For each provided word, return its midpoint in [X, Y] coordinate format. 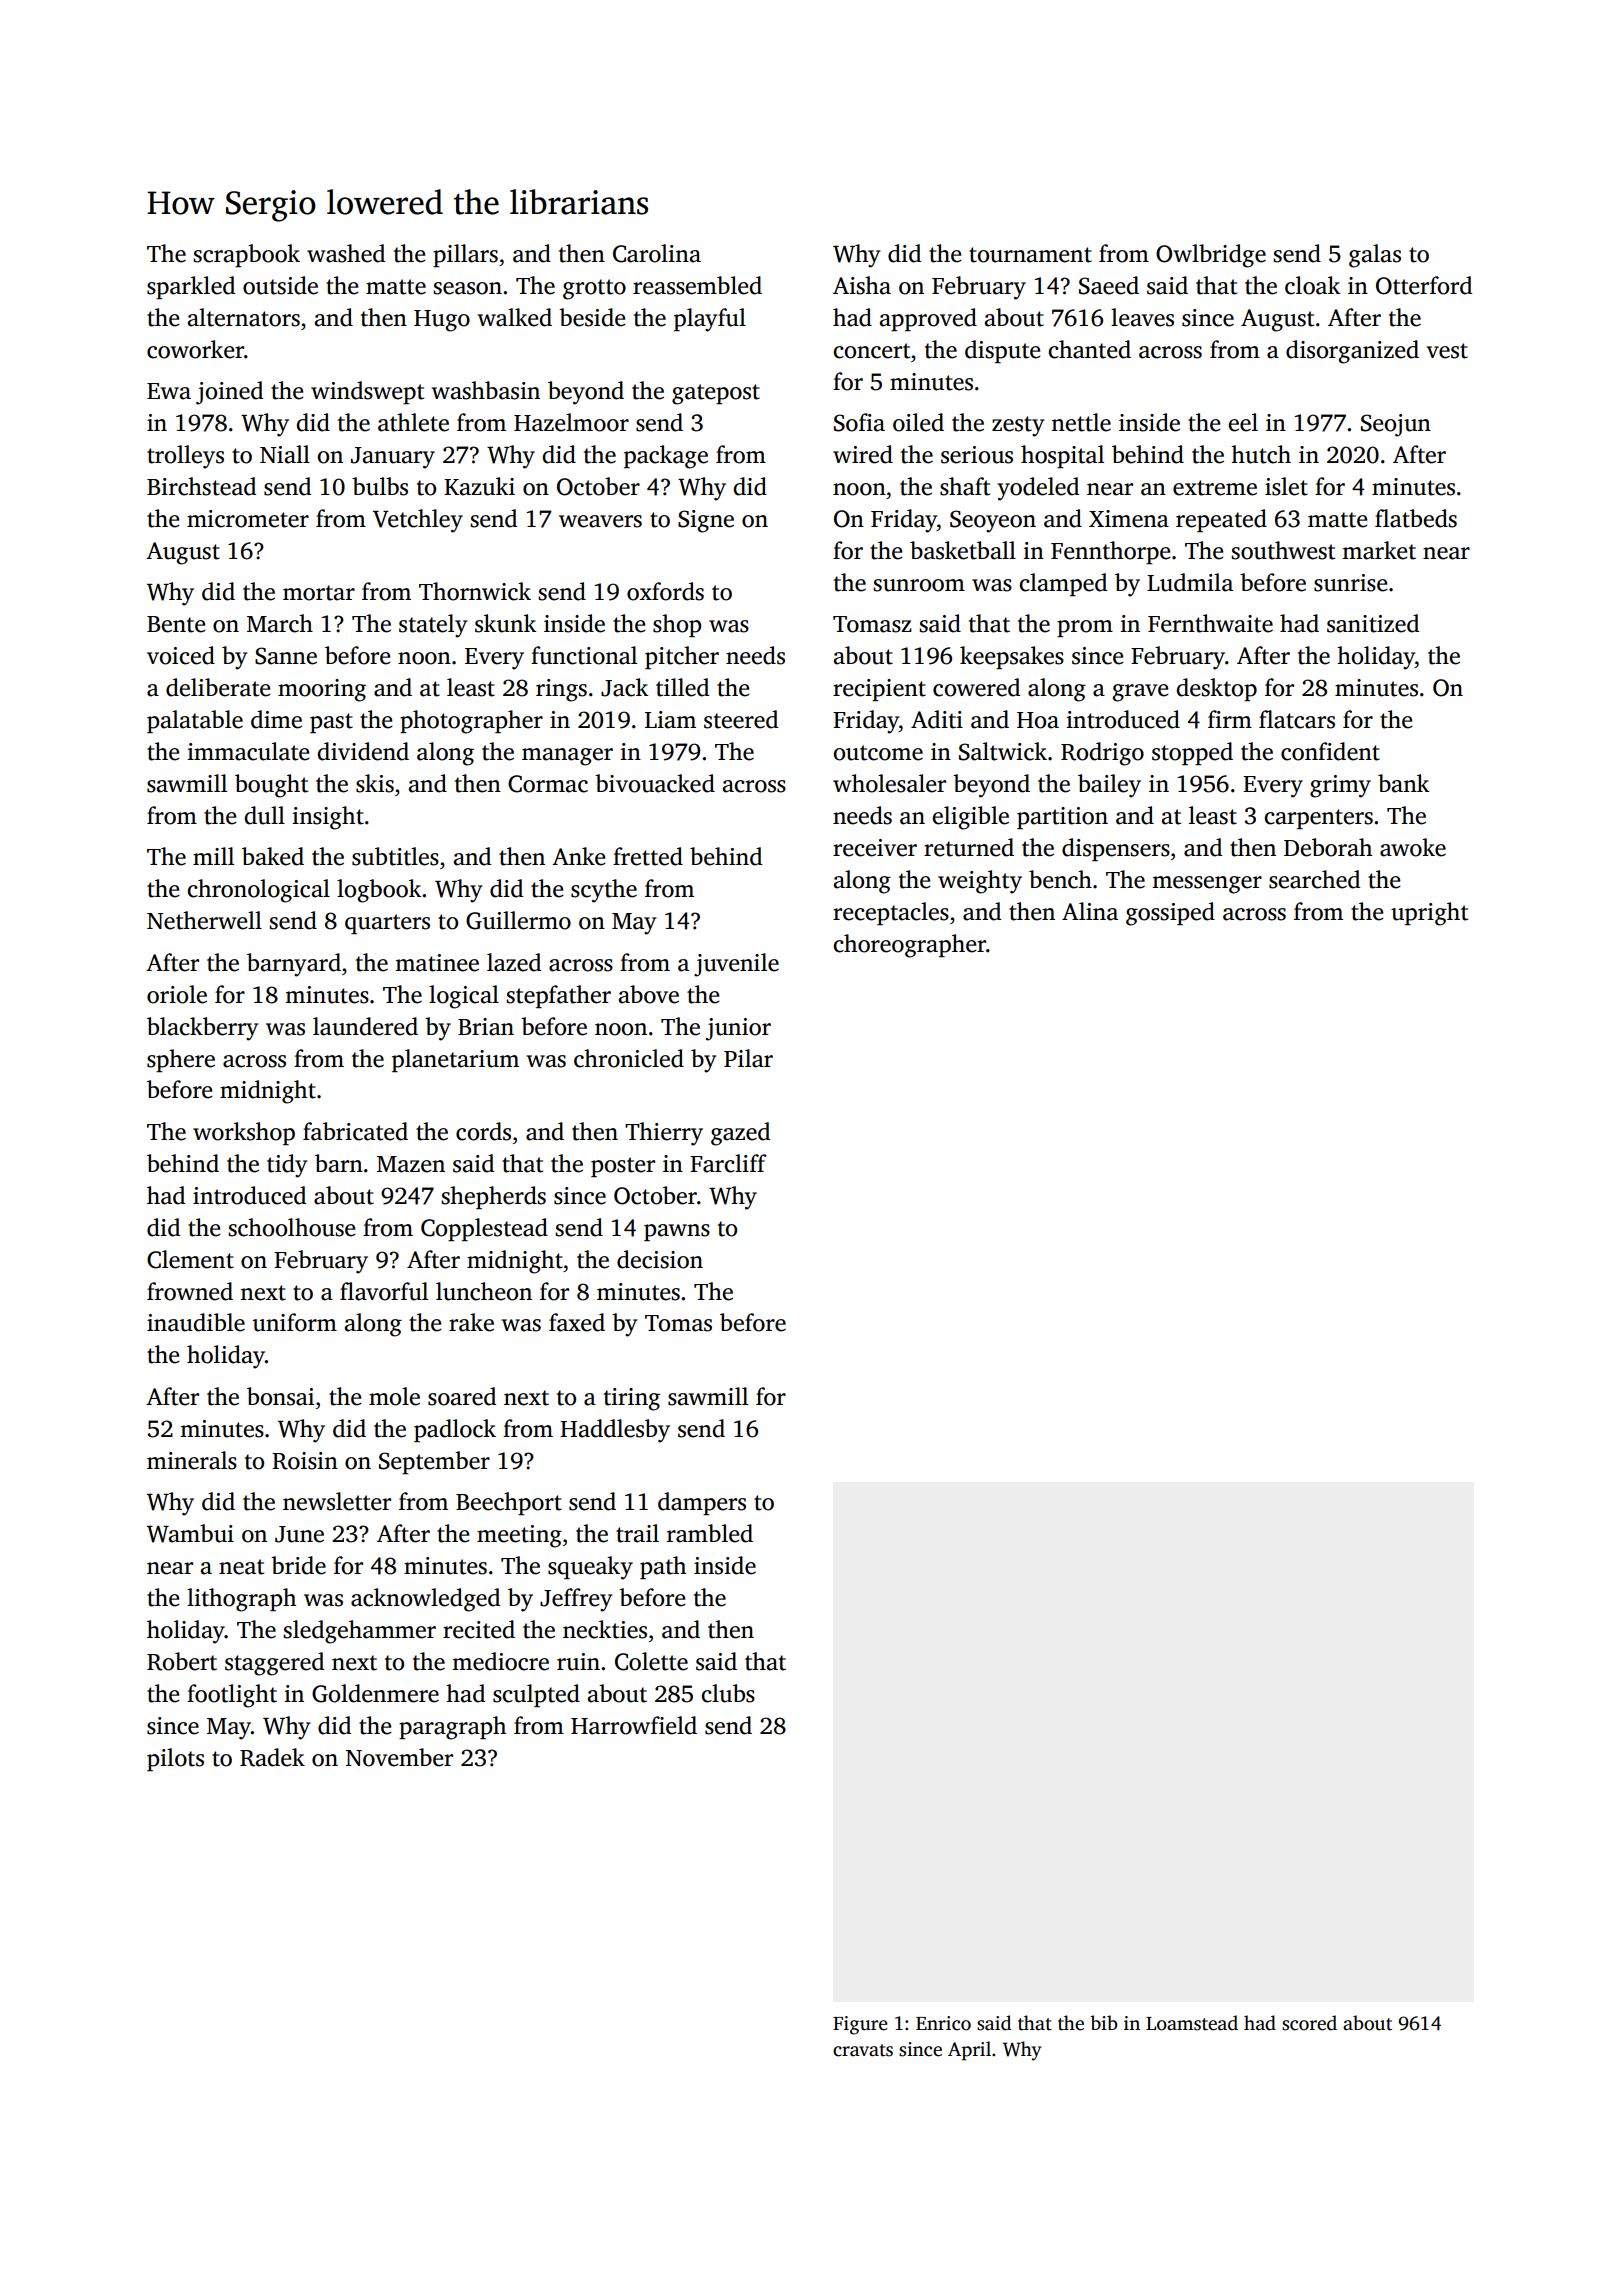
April [969, 2051]
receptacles [891, 913]
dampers [702, 1503]
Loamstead [1192, 2023]
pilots [175, 1759]
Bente [176, 624]
